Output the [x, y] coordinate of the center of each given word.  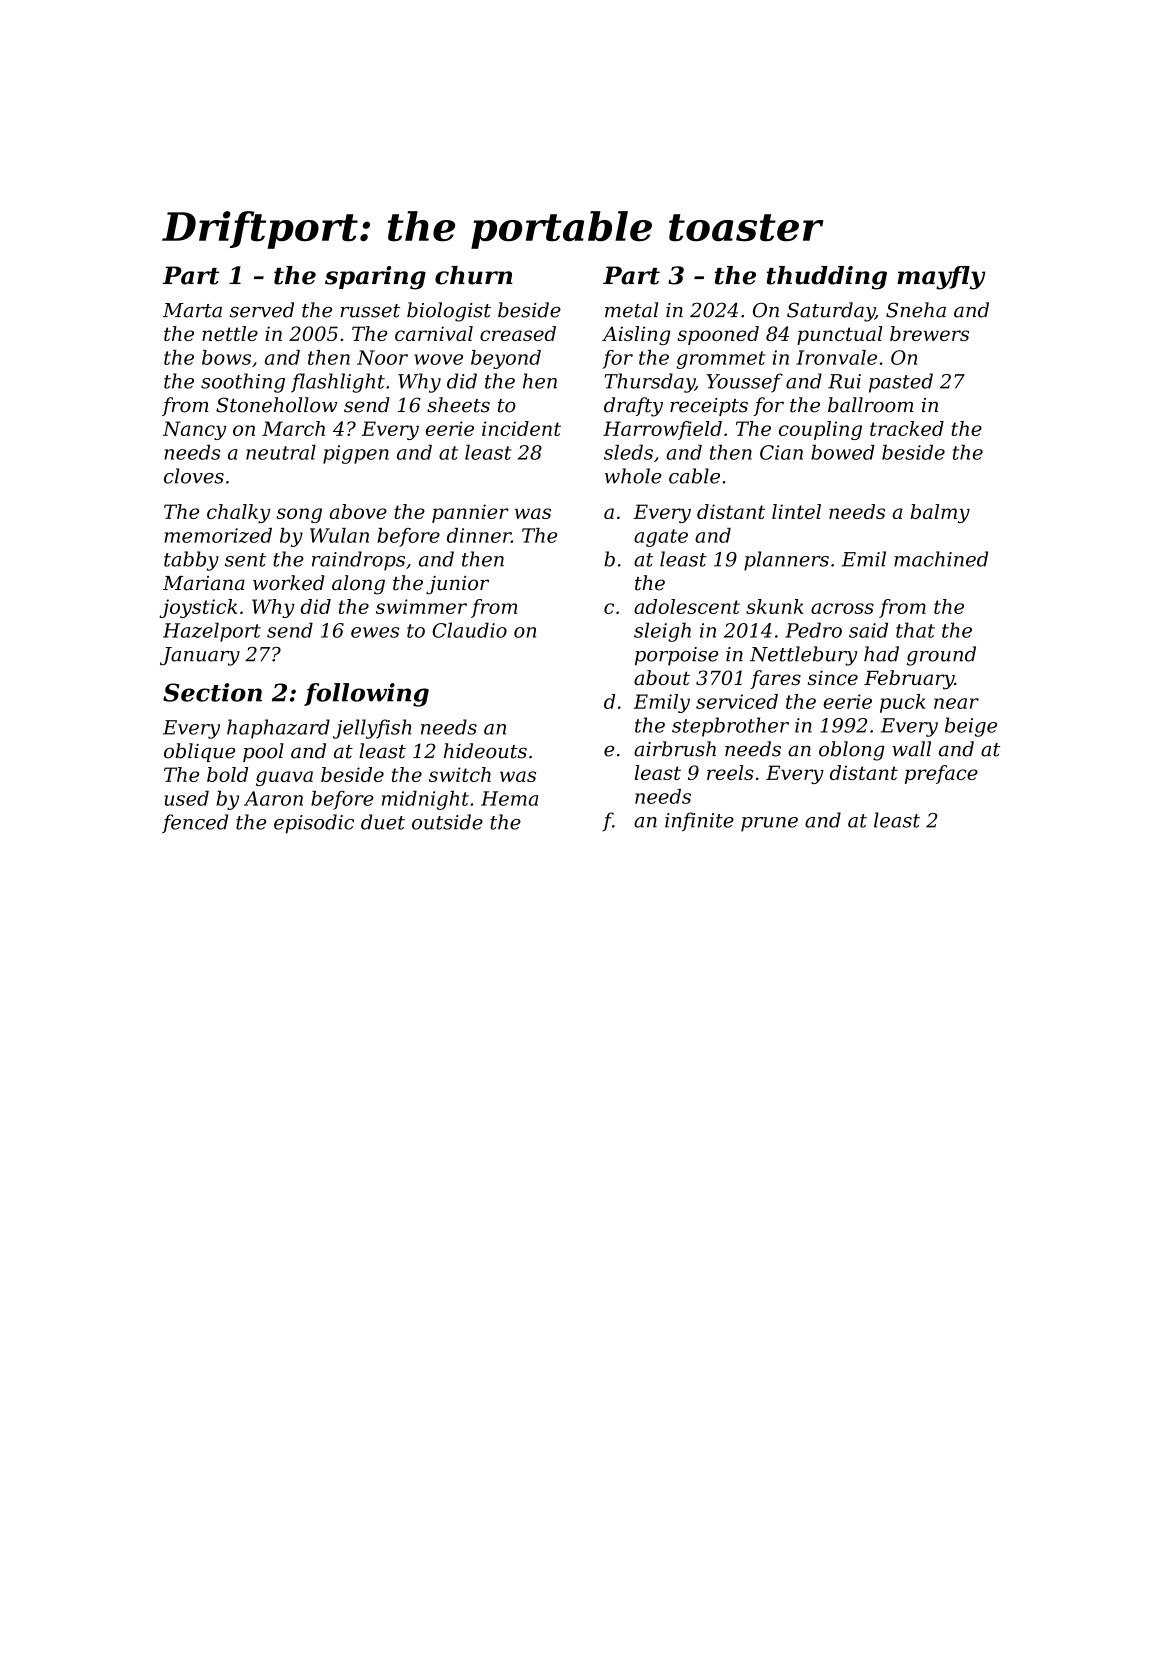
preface [941, 774]
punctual [839, 335]
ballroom [870, 405]
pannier [470, 513]
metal [631, 310]
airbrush [675, 749]
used [187, 798]
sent [245, 560]
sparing [375, 278]
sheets [458, 405]
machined [941, 559]
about [662, 677]
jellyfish [372, 729]
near [956, 703]
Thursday [649, 383]
